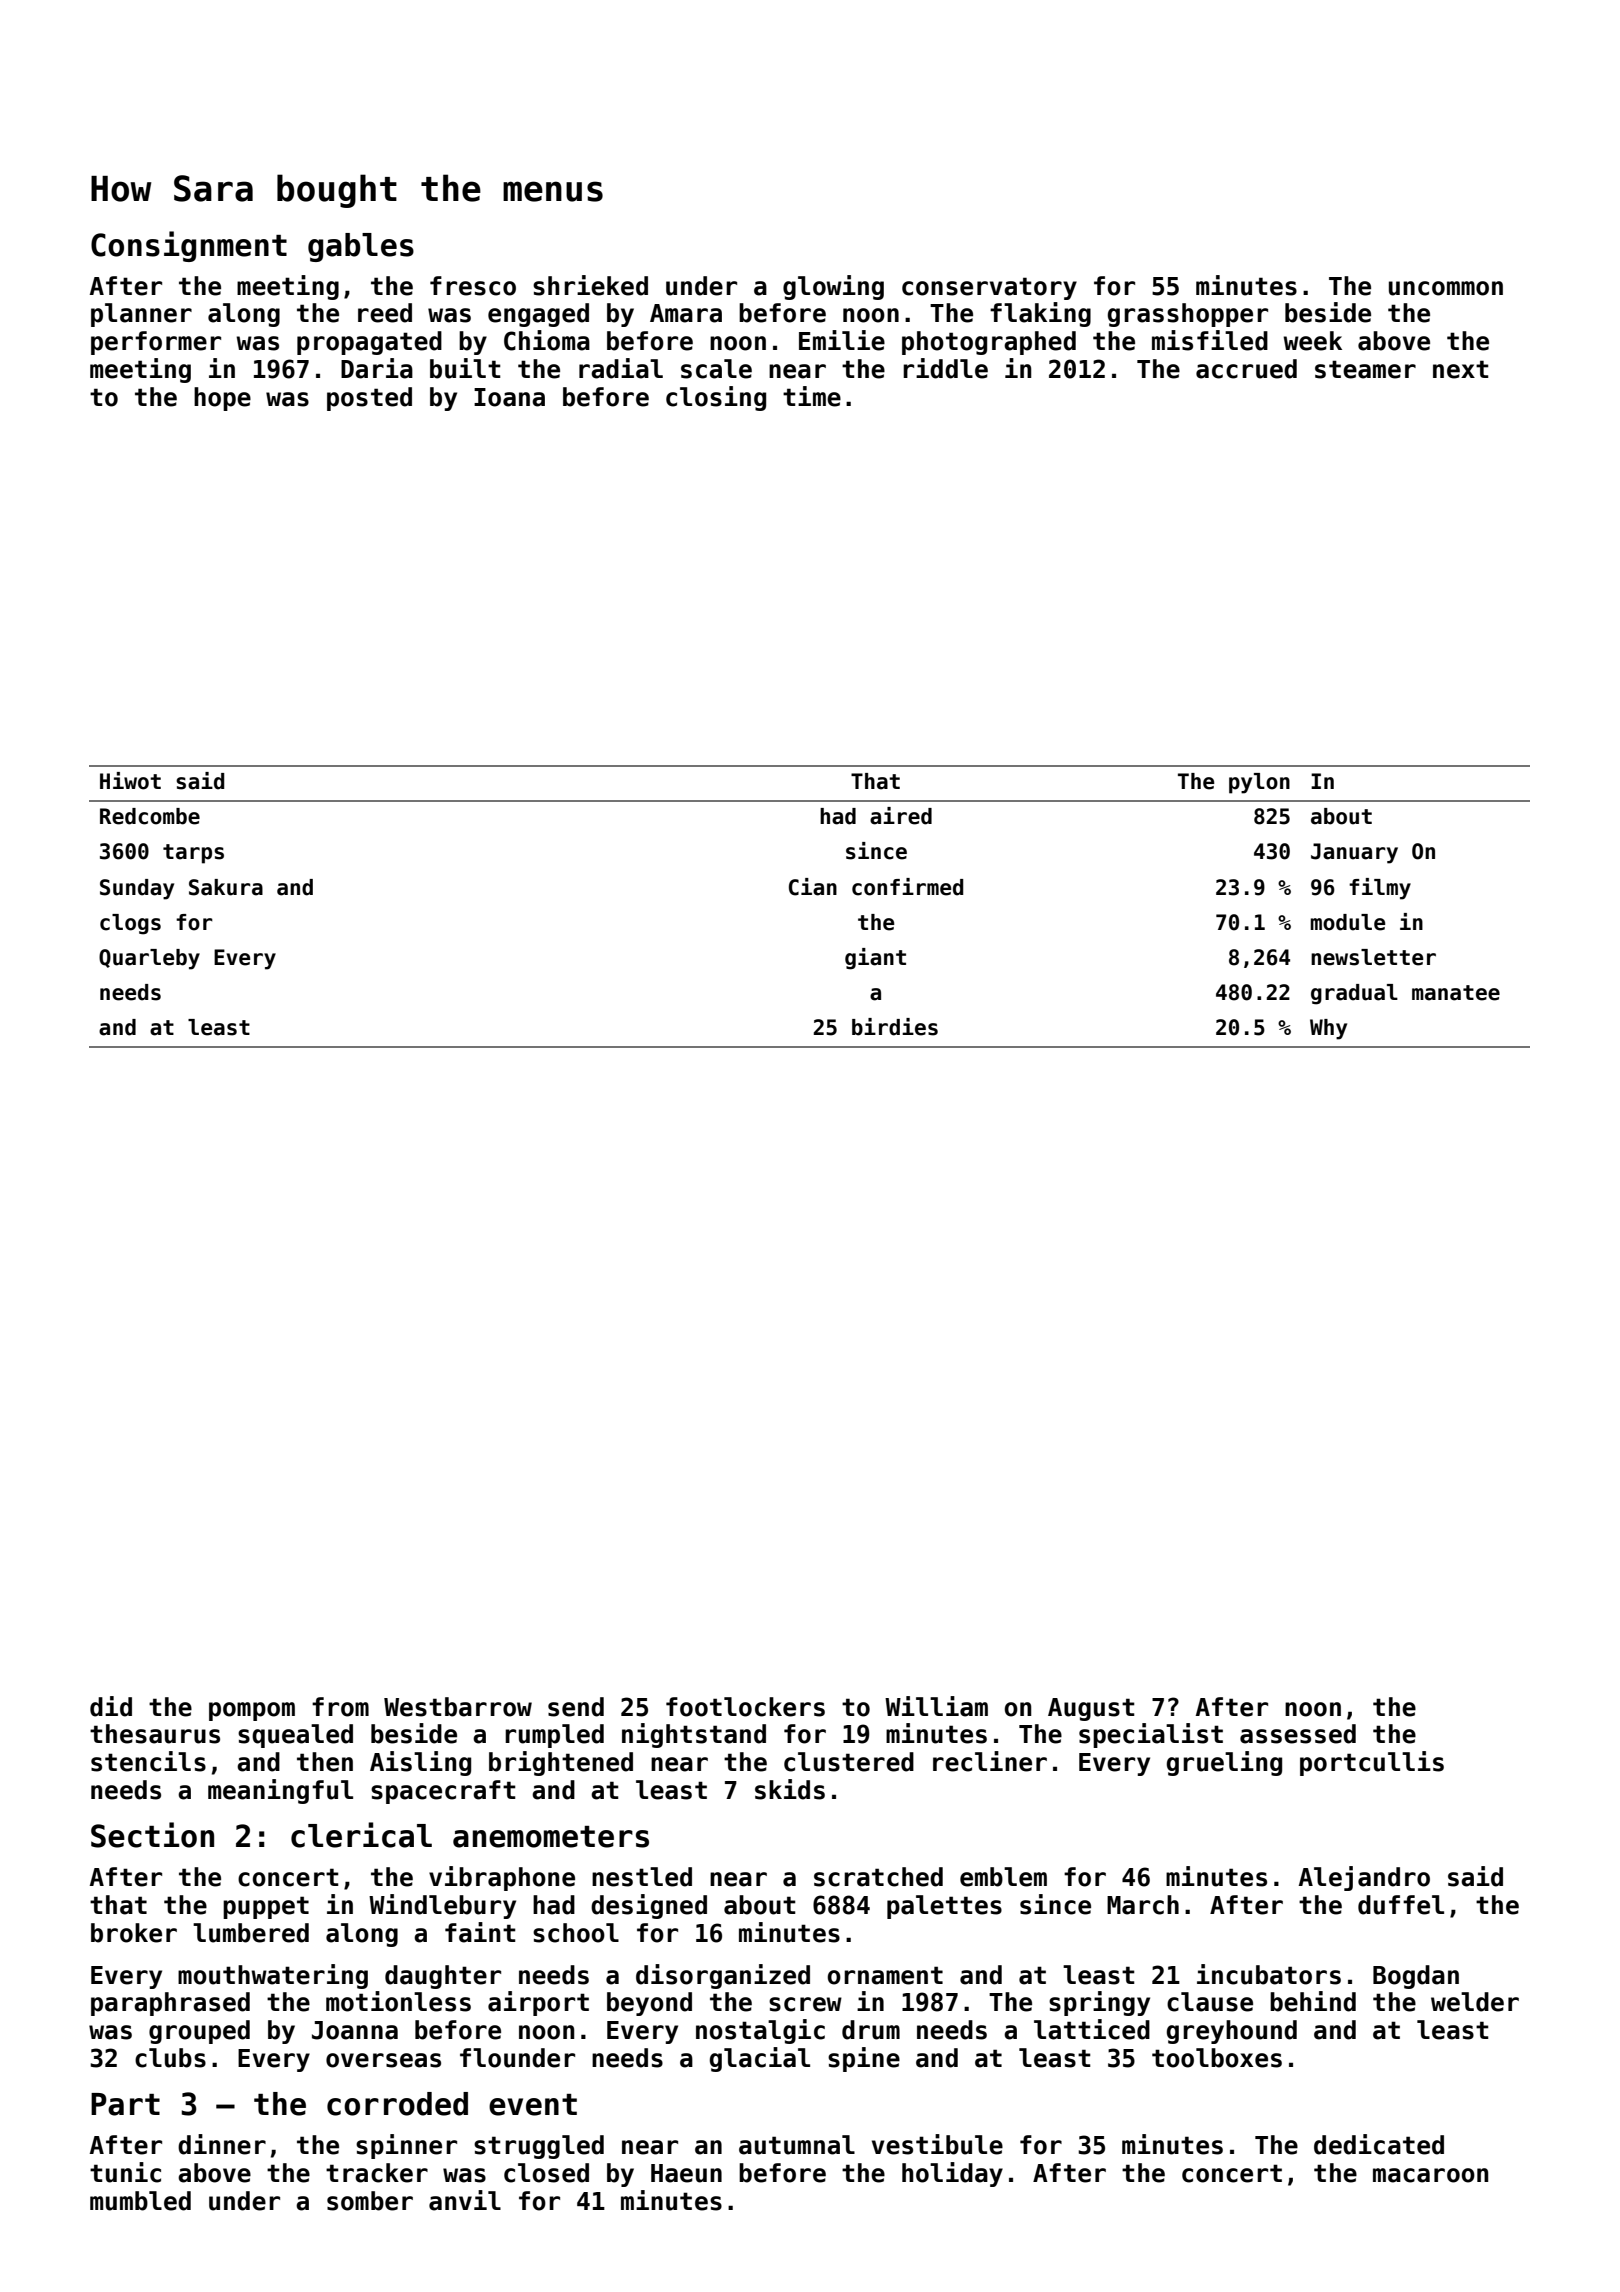 The height and width of the screenshot is (2292, 1620). Describe the element at coordinates (149, 959) in the screenshot. I see `Quarleby` at that location.
